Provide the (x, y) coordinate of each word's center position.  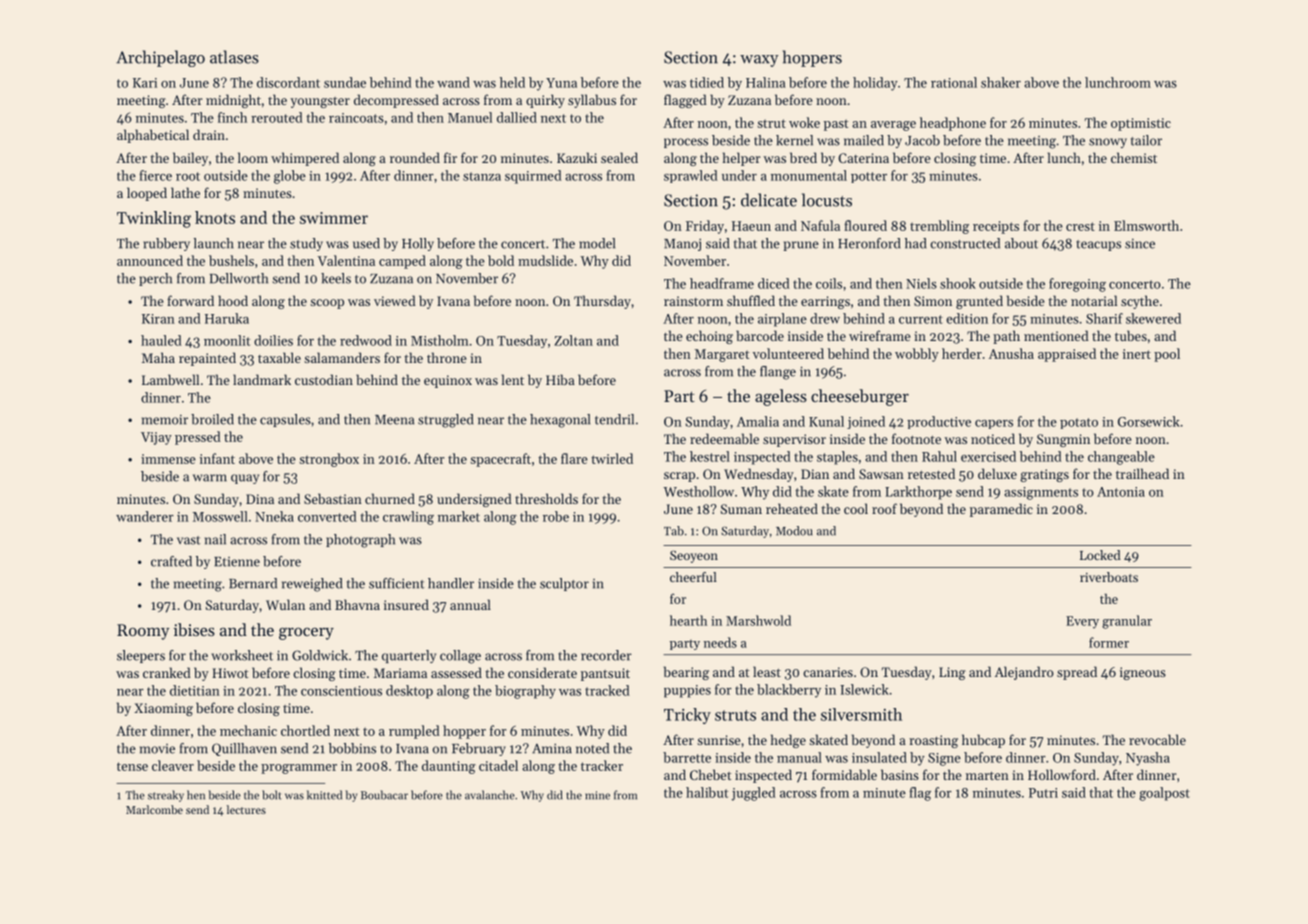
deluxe (997, 473)
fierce (155, 175)
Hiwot (230, 673)
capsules (285, 420)
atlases (234, 57)
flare (574, 458)
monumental (809, 175)
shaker (1001, 82)
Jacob (922, 140)
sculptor (564, 584)
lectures (246, 809)
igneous (1143, 673)
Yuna (561, 83)
